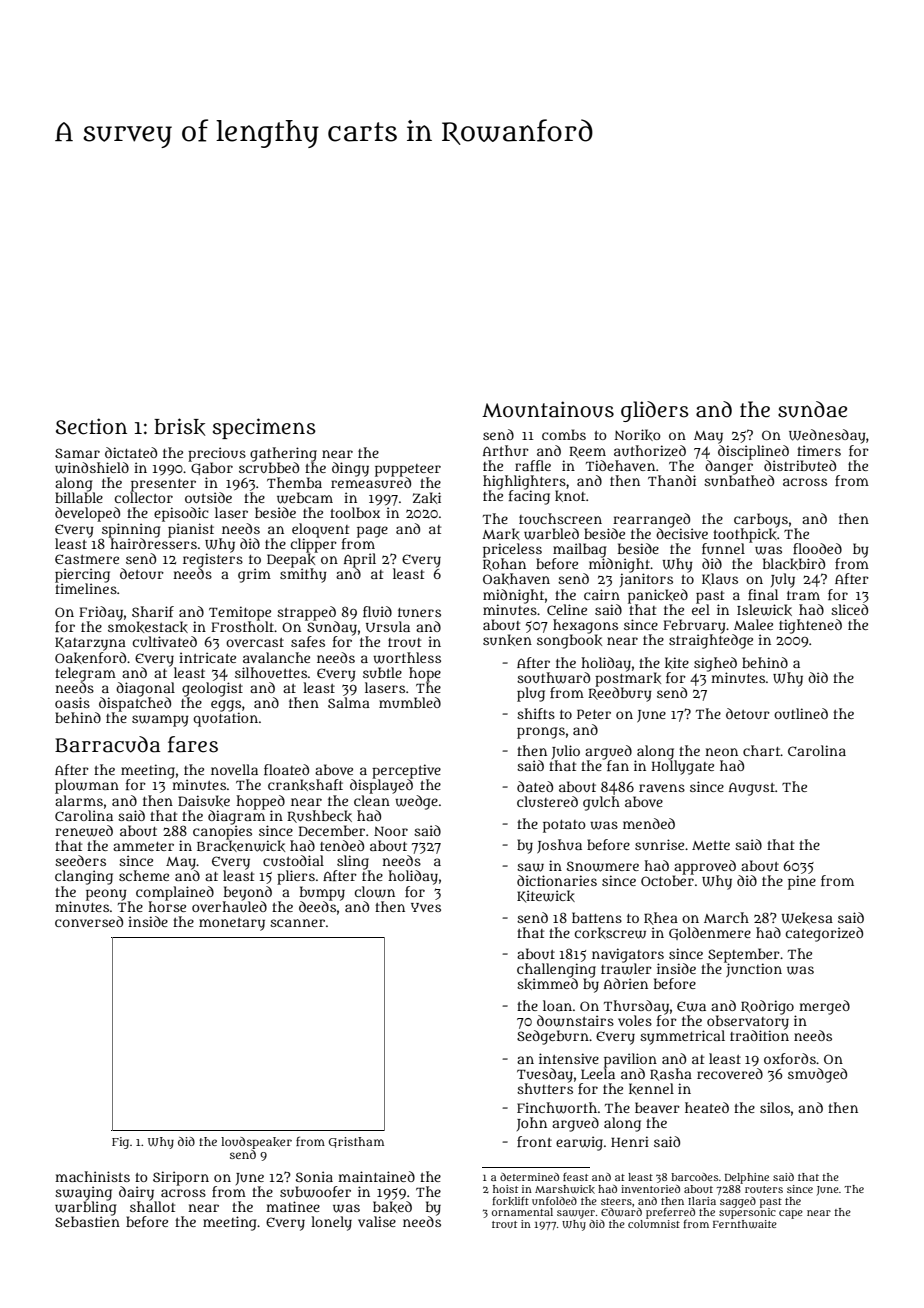 The image size is (924, 1308). I want to click on silos, so click(775, 1107).
